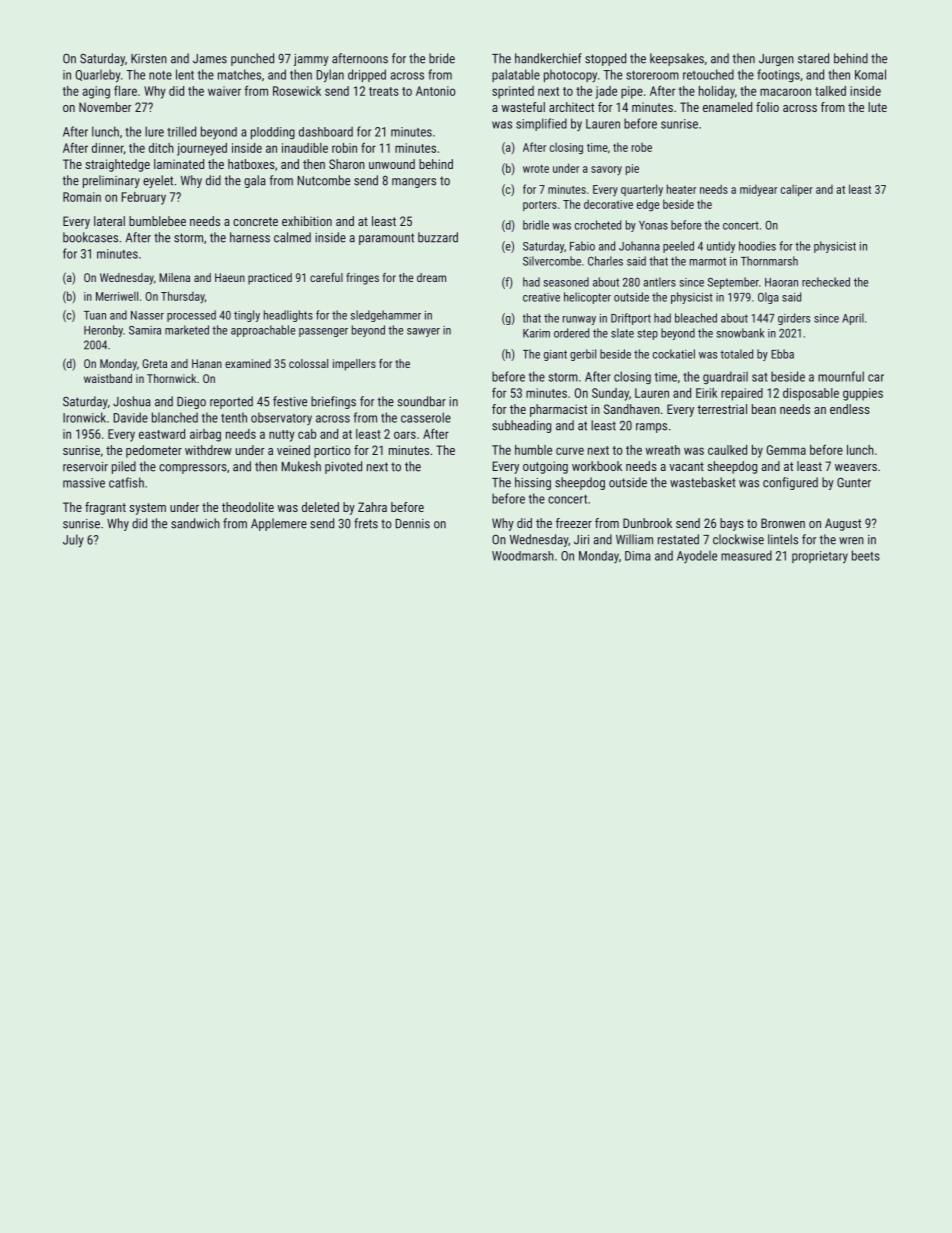 This image has height=1233, width=952. Describe the element at coordinates (677, 59) in the image. I see `keepsakes` at that location.
